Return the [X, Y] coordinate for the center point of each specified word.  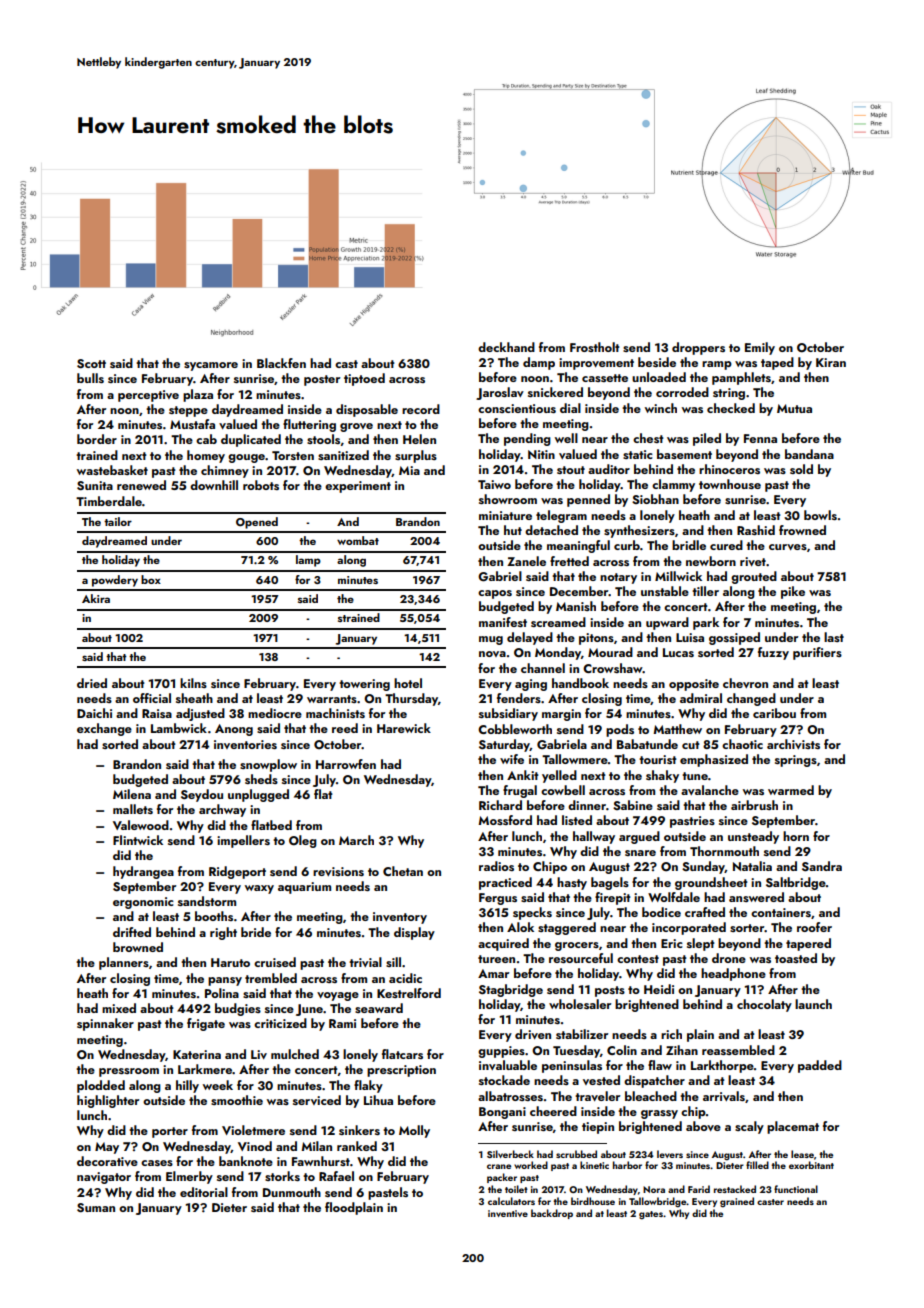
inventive [508, 1213]
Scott [91, 364]
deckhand [506, 347]
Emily [760, 348]
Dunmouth [292, 1192]
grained [737, 1202]
